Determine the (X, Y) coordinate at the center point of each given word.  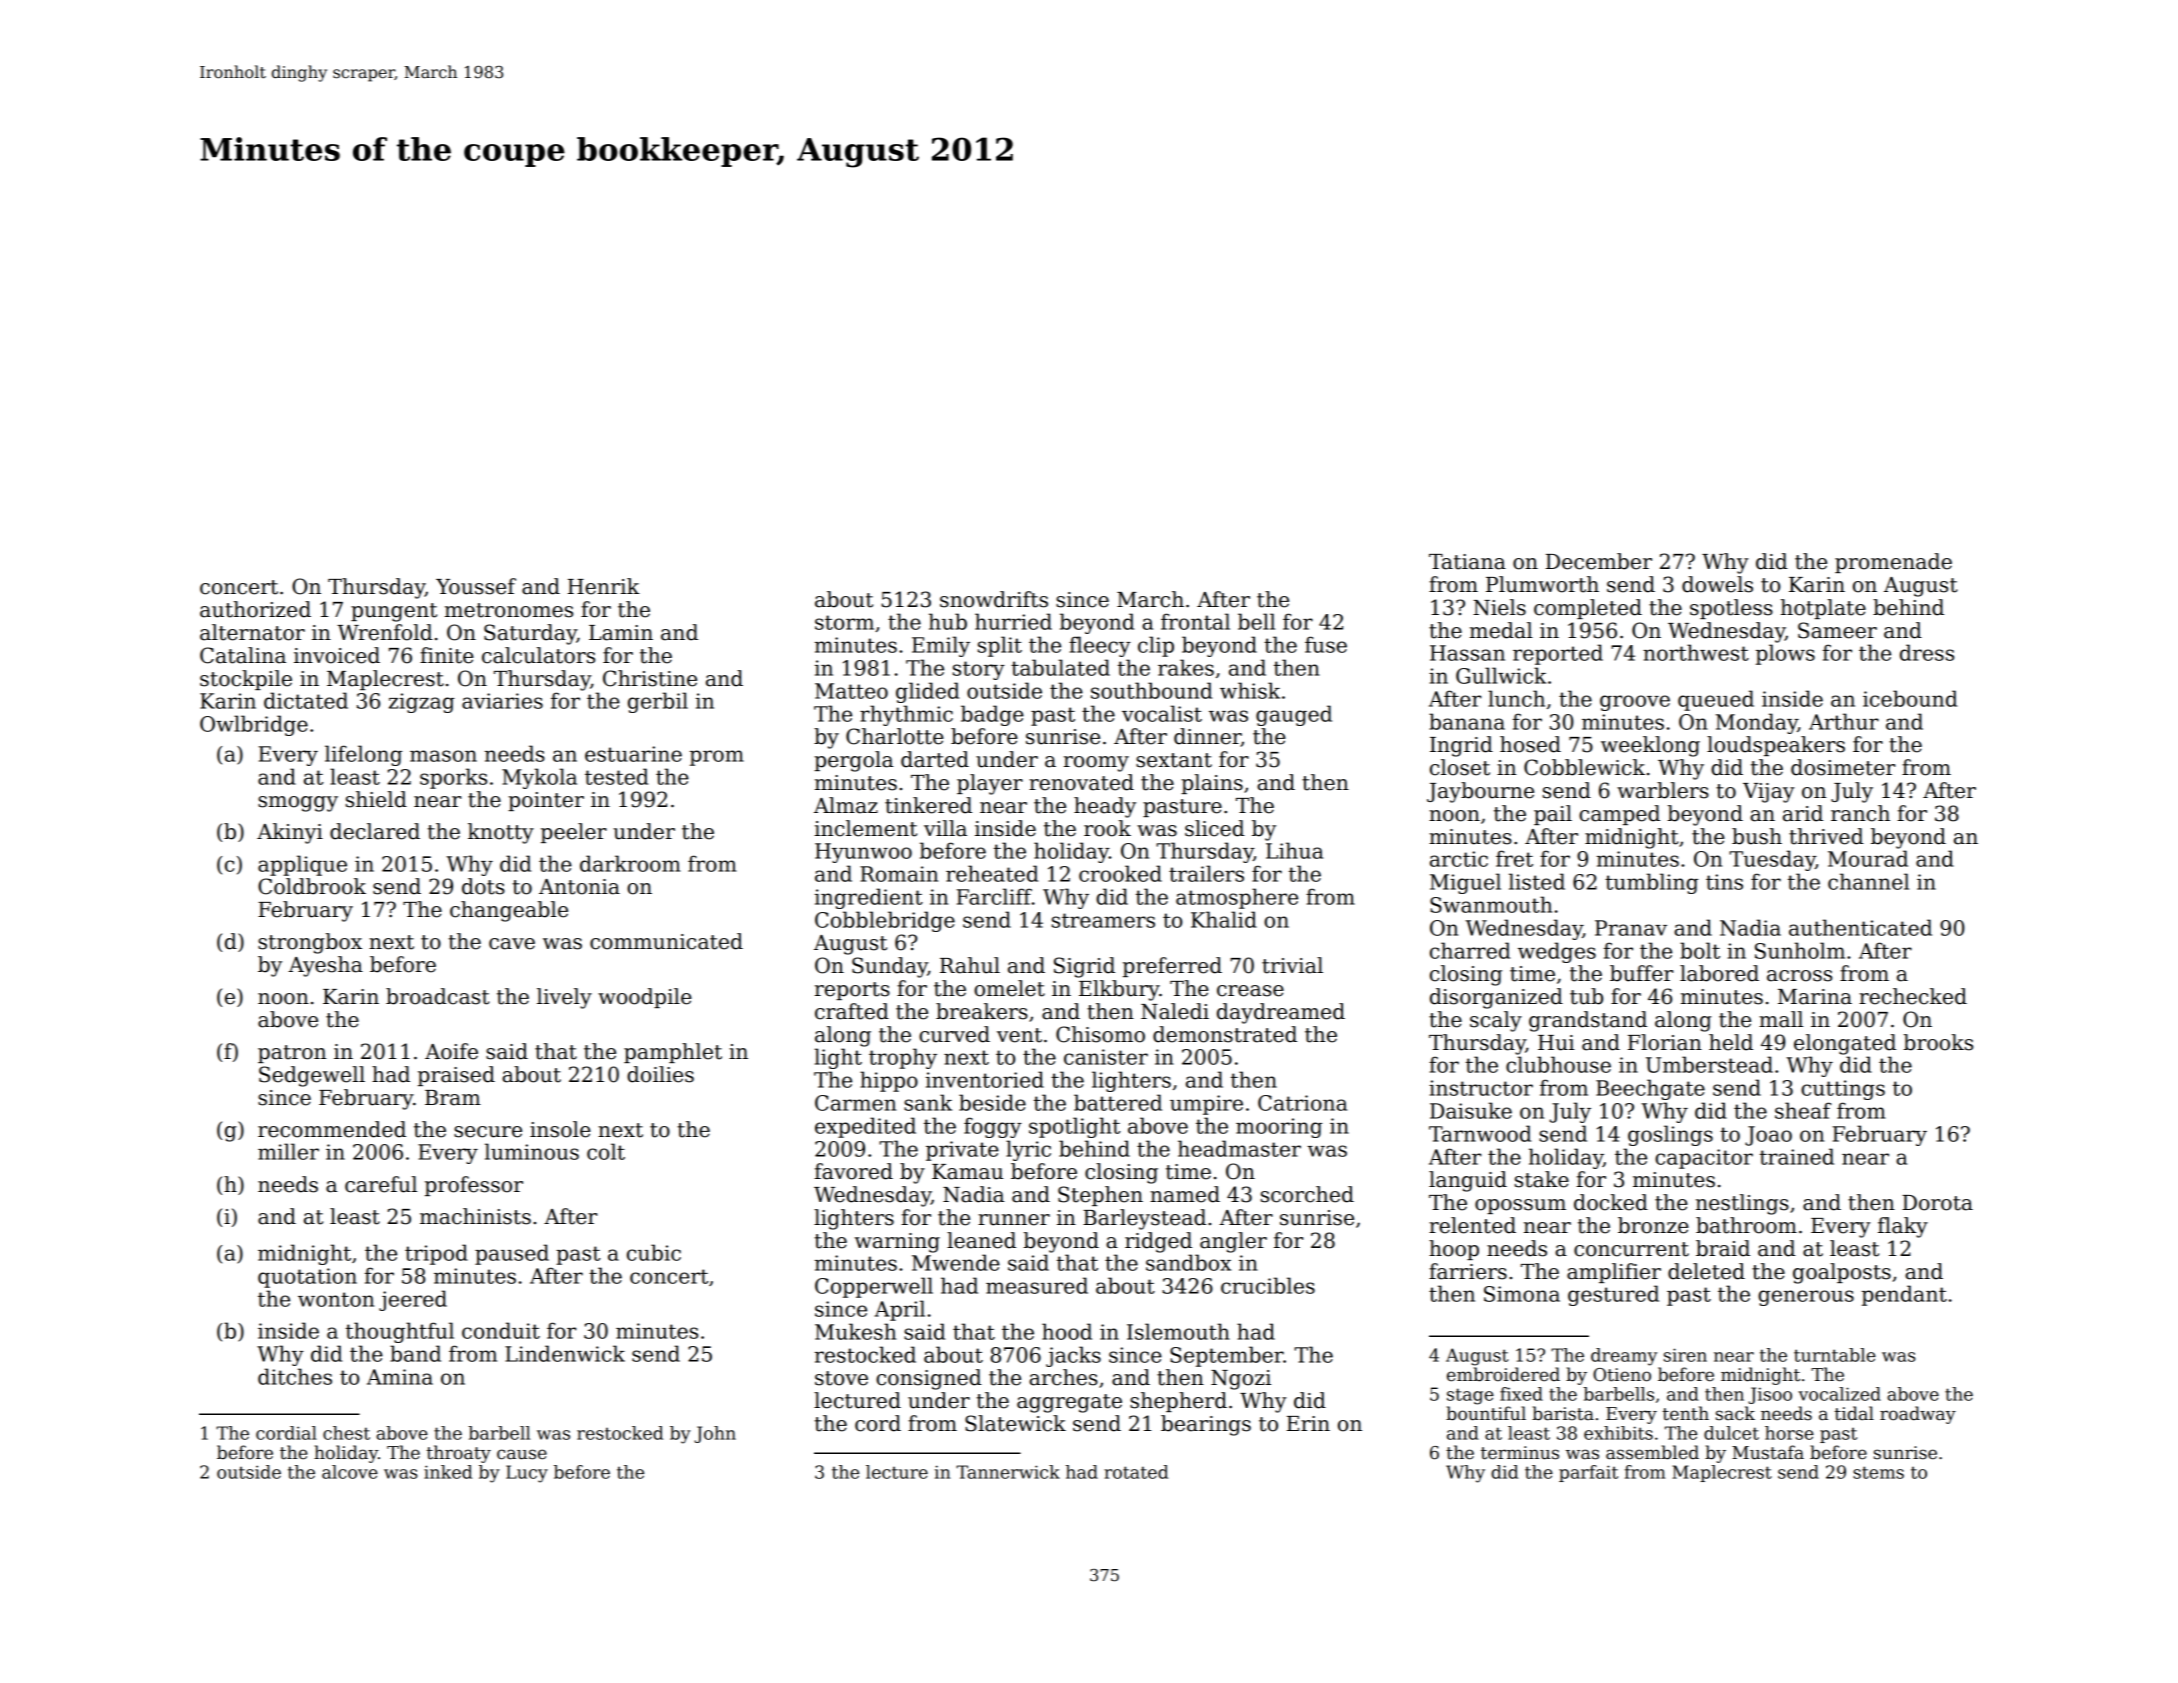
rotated (1136, 1472)
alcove (350, 1472)
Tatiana (1467, 562)
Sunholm (1800, 950)
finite (447, 655)
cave (512, 944)
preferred (1172, 967)
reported (1558, 654)
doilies (660, 1074)
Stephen (1100, 1196)
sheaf (1803, 1110)
